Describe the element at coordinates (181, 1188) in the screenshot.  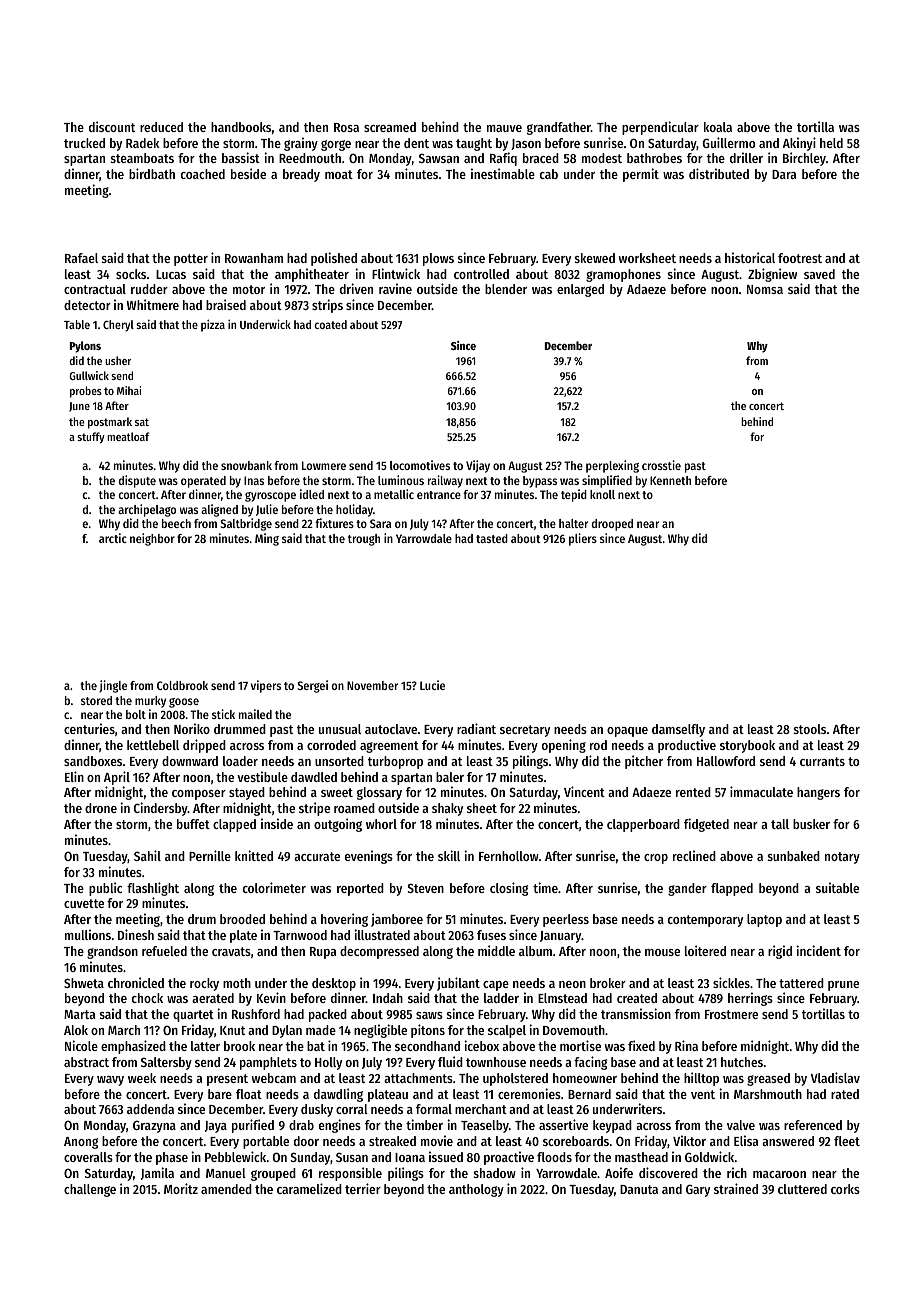
I see `Moritz` at that location.
